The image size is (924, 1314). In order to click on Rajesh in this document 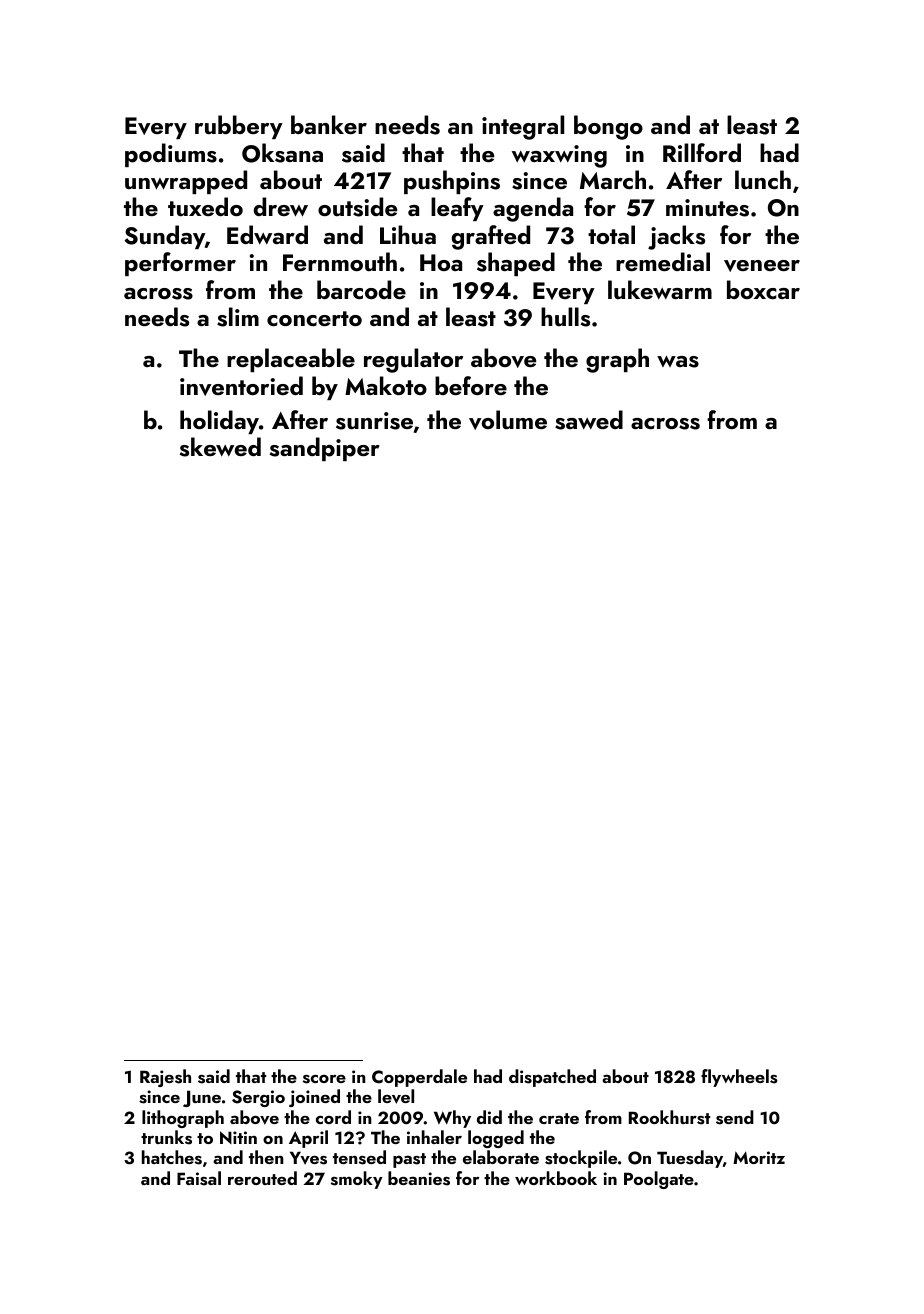, I will do `click(165, 1078)`.
